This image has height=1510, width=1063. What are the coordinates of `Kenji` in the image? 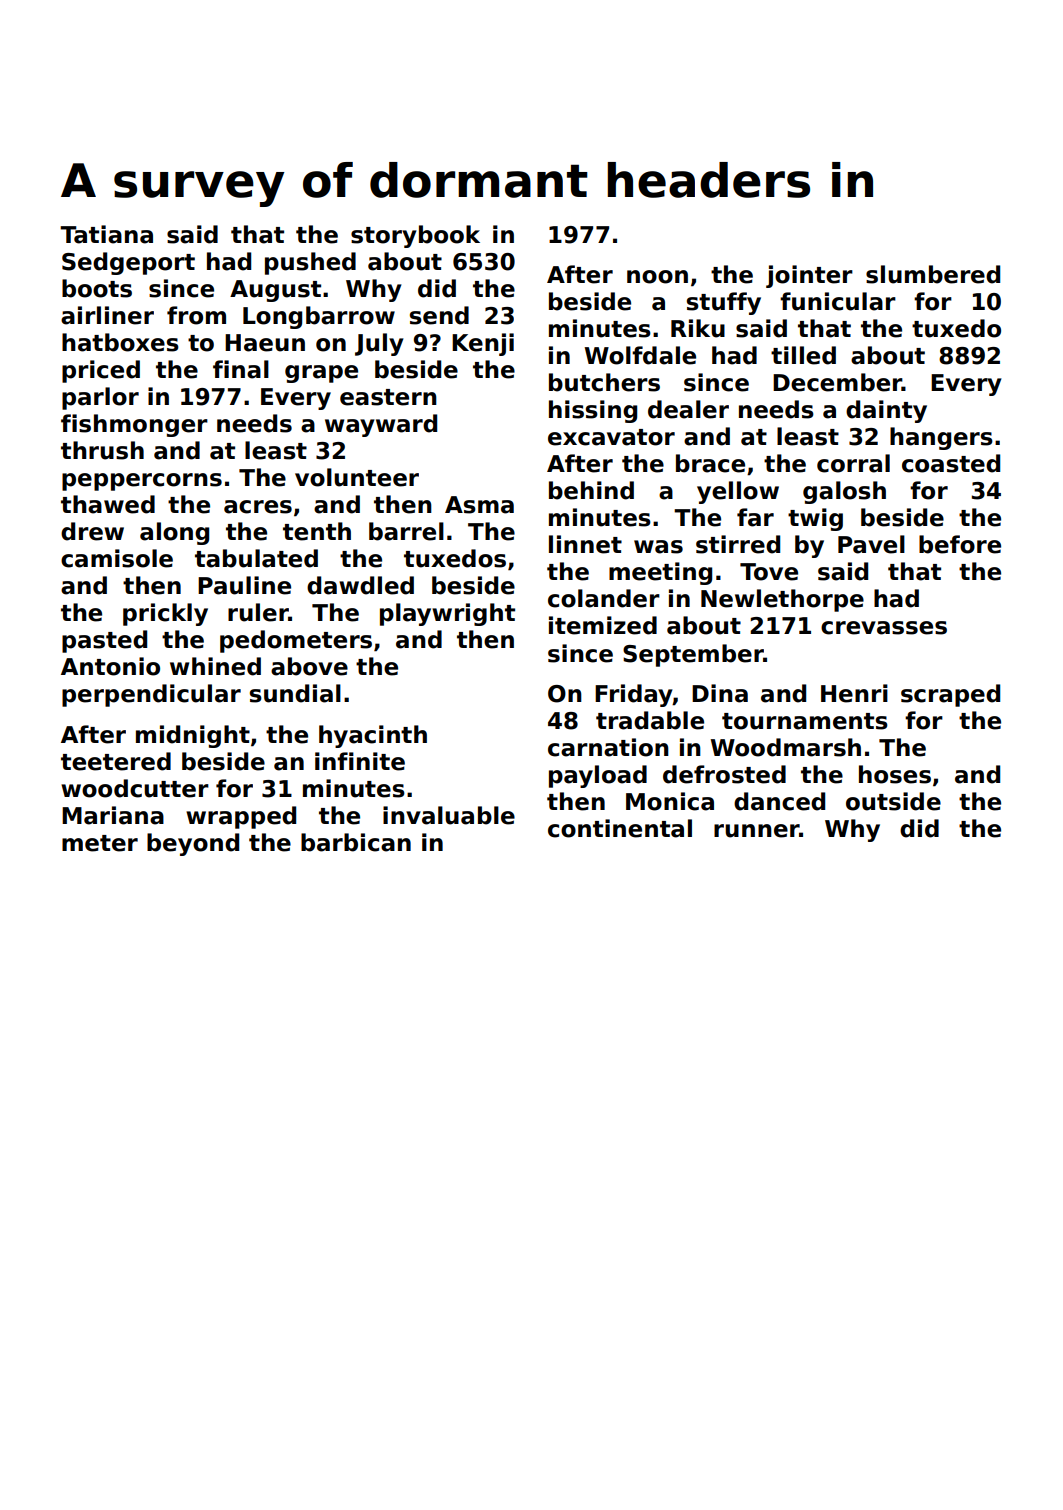 It's located at (483, 344).
